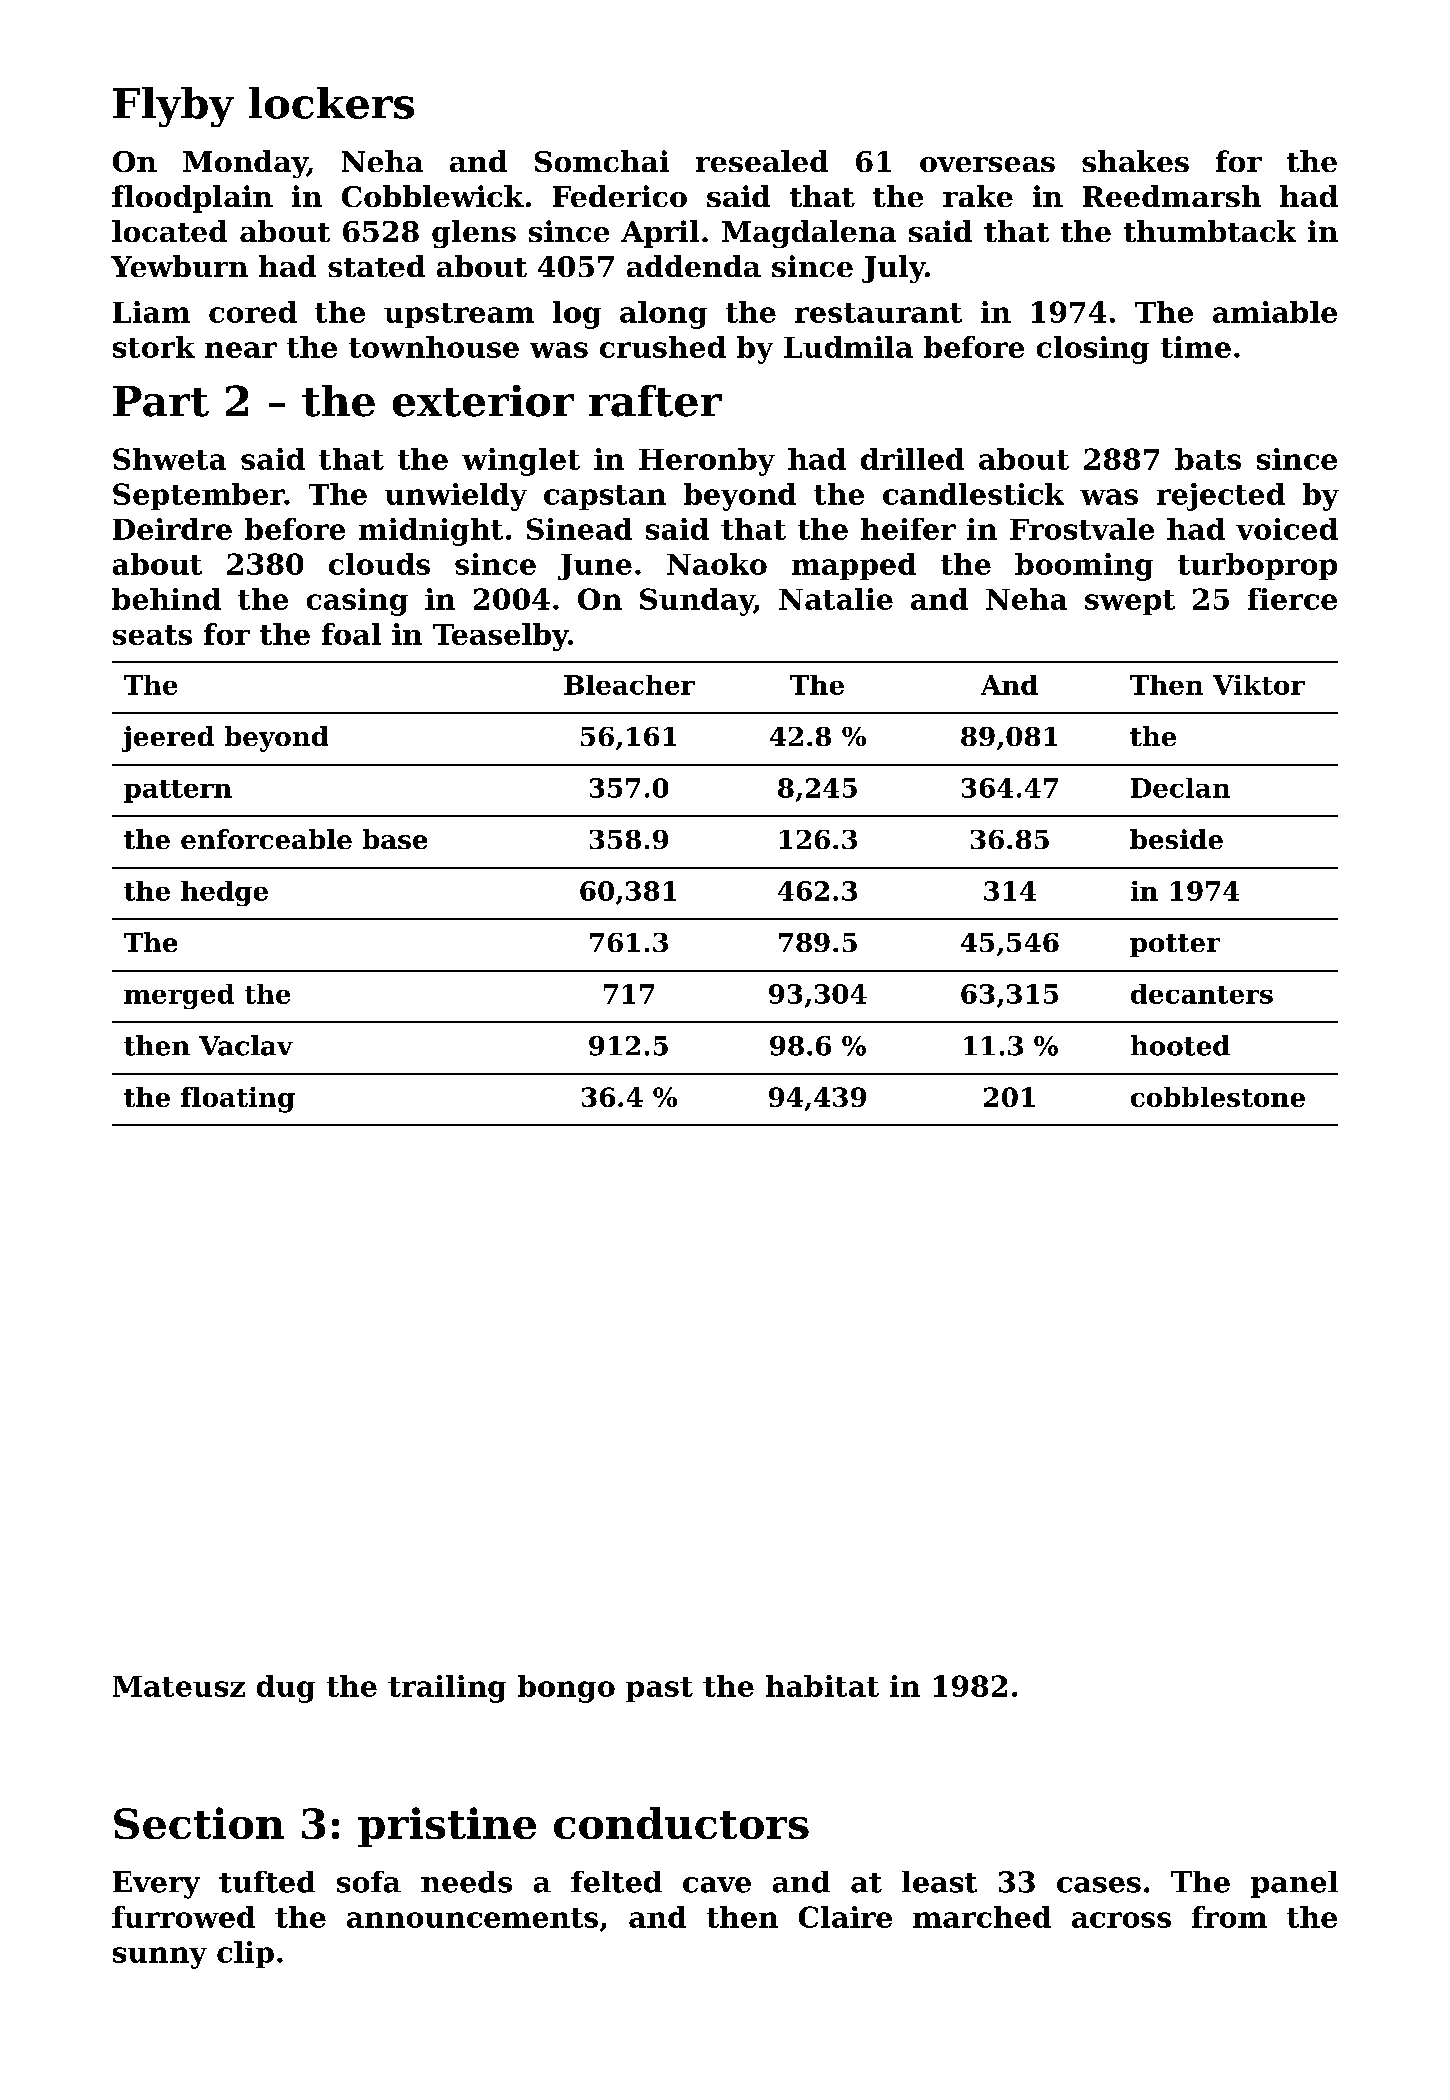  Describe the element at coordinates (717, 1885) in the page. I see `cave` at that location.
